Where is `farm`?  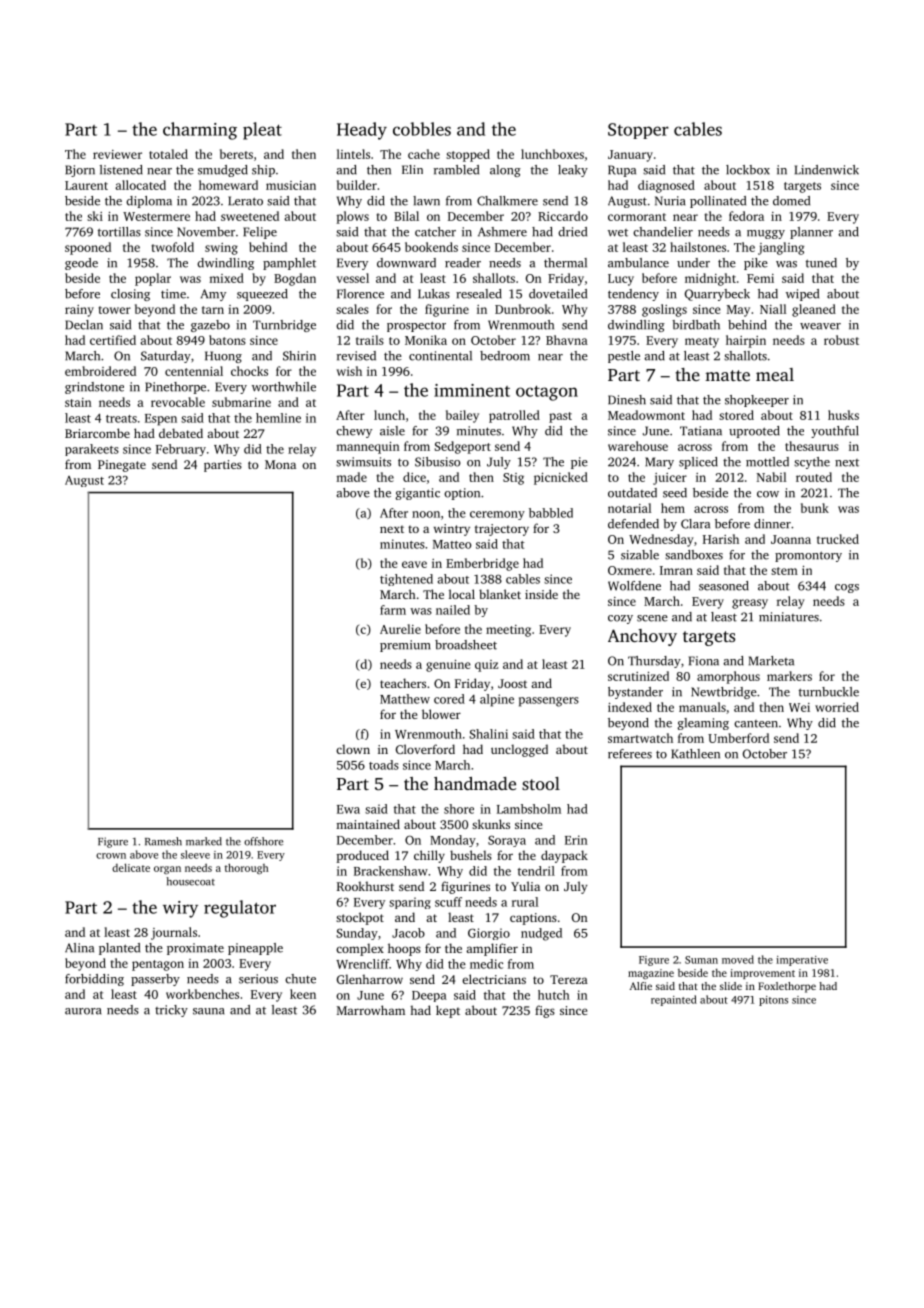
farm is located at coordinates (393, 610).
